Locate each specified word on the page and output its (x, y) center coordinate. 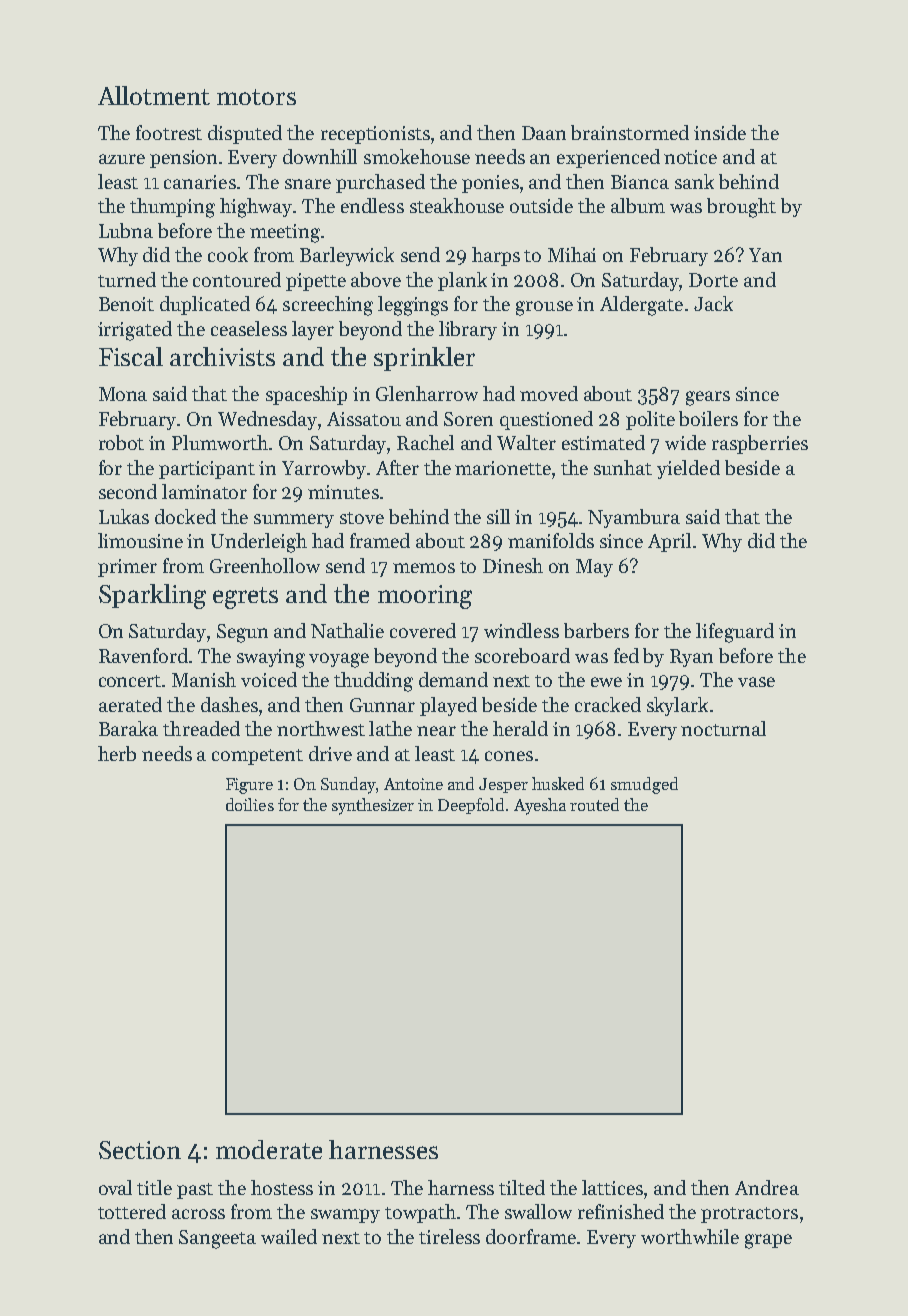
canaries (200, 182)
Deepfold (471, 806)
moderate (269, 1149)
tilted (522, 1187)
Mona (123, 394)
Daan (544, 133)
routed (594, 804)
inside (720, 132)
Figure (249, 786)
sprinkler (424, 359)
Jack (713, 303)
